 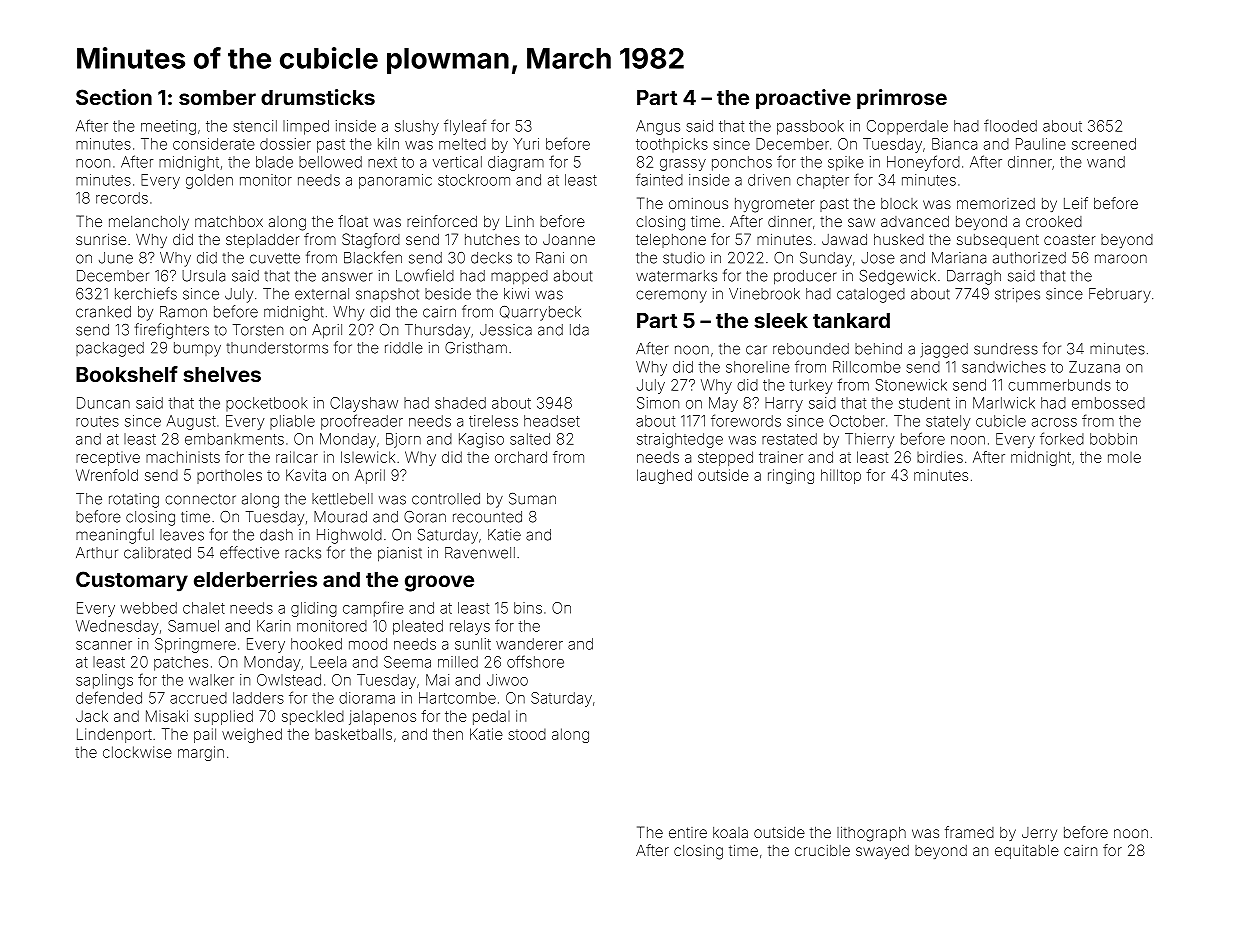 What do you see at coordinates (204, 608) in the document?
I see `chalet` at bounding box center [204, 608].
